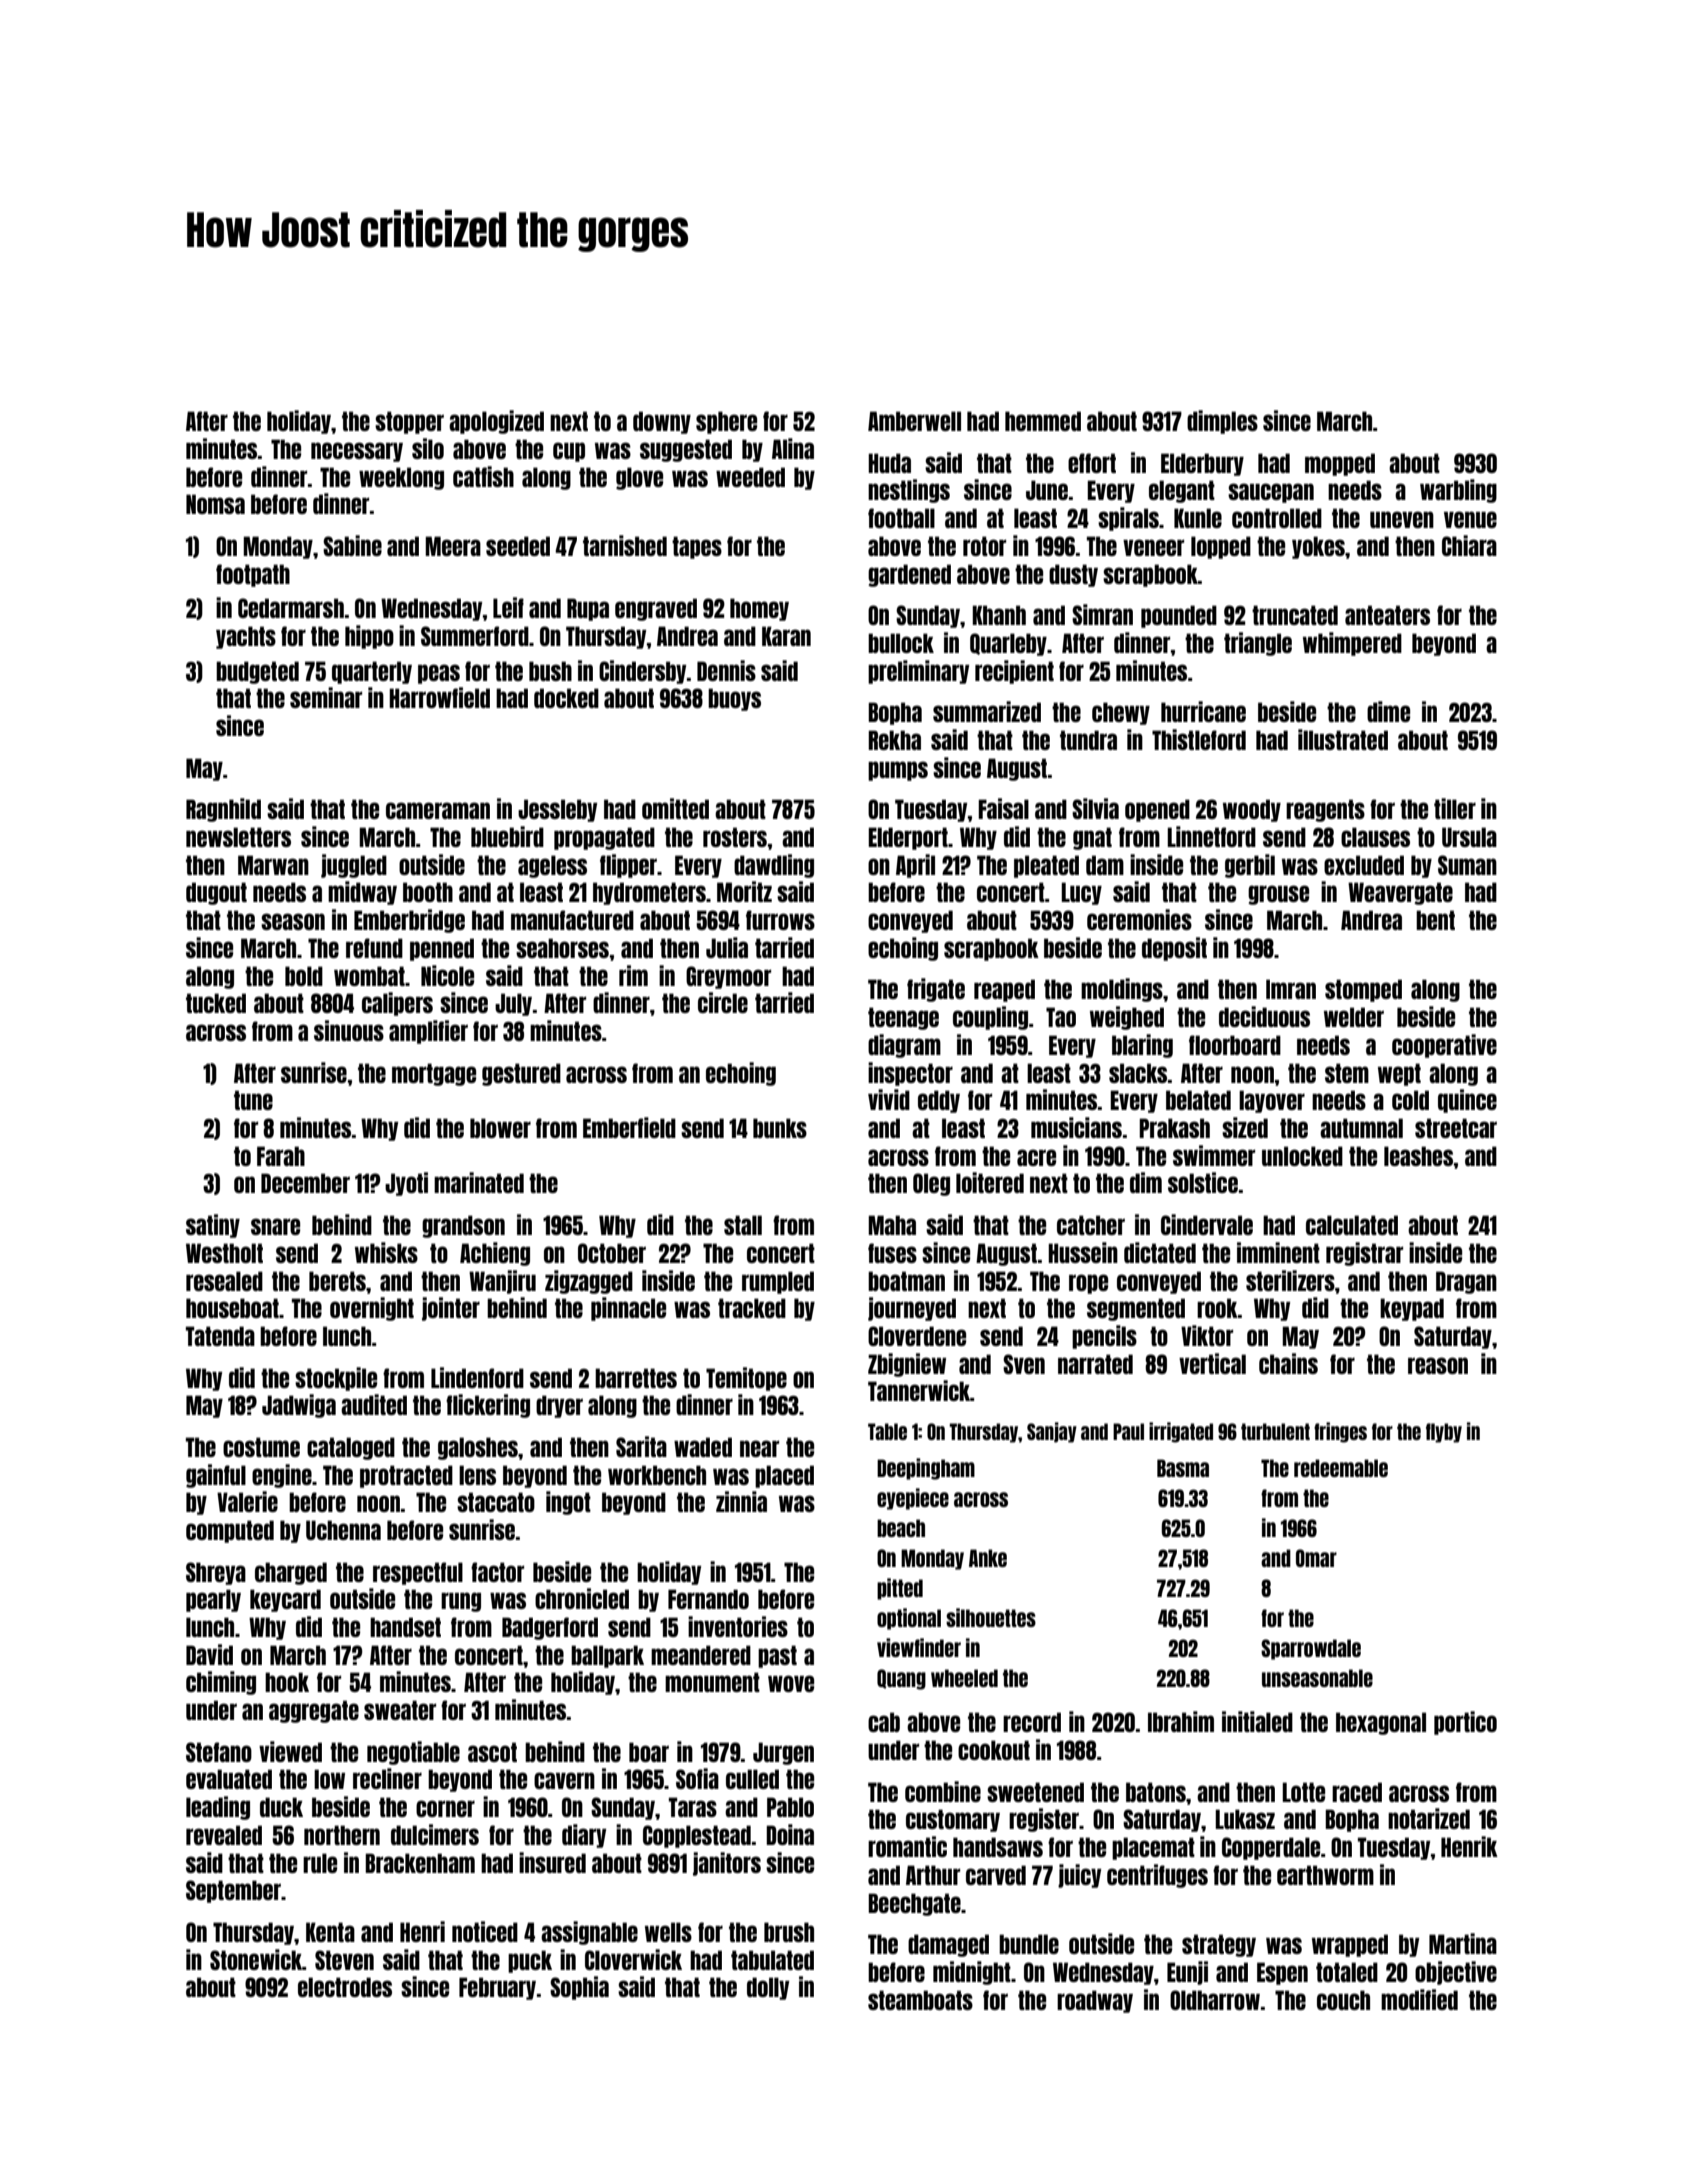 Image resolution: width=1683 pixels, height=2178 pixels. Describe the element at coordinates (552, 866) in the screenshot. I see `ageless` at that location.
